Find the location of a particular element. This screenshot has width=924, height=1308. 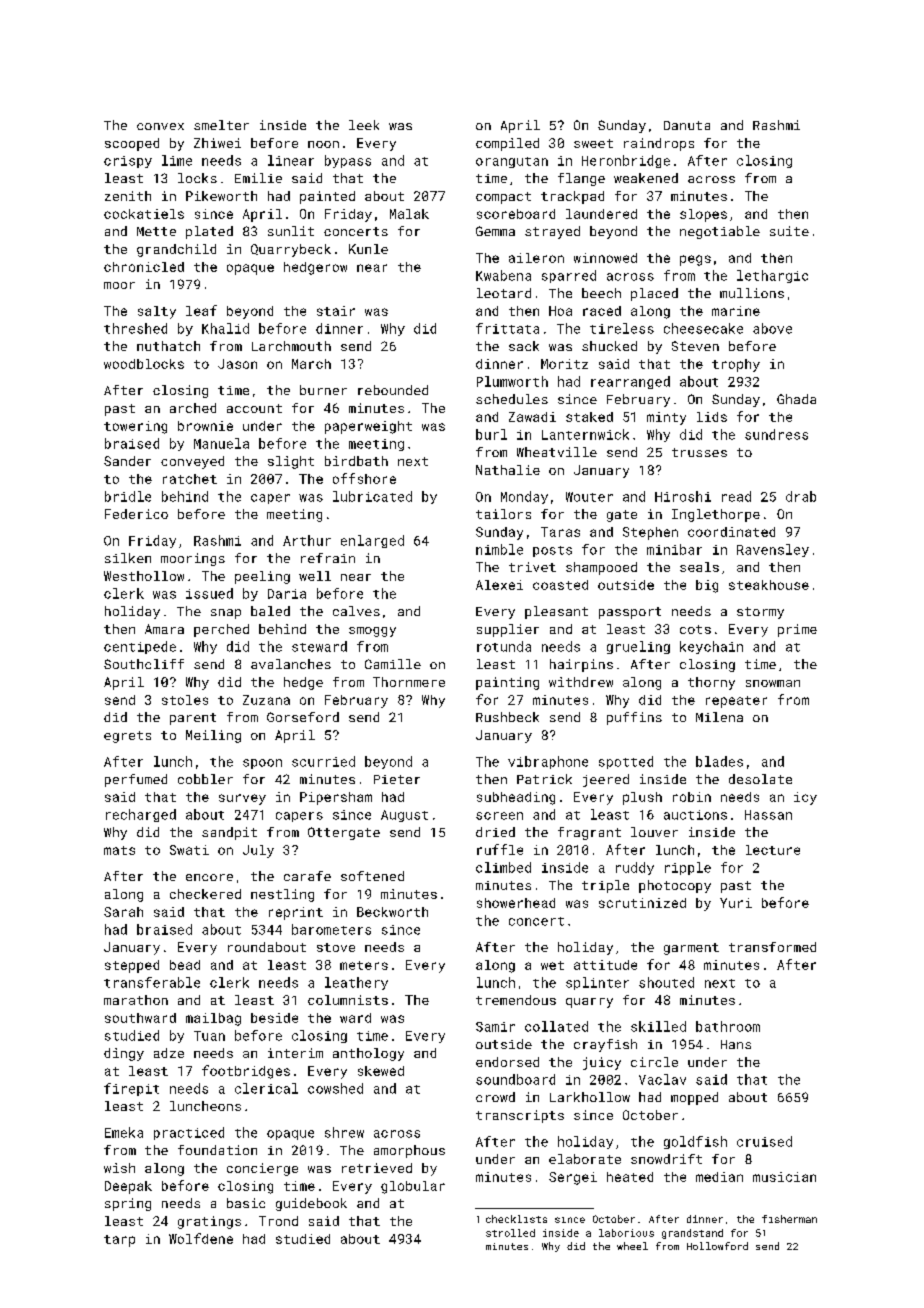

issued is located at coordinates (209, 593).
